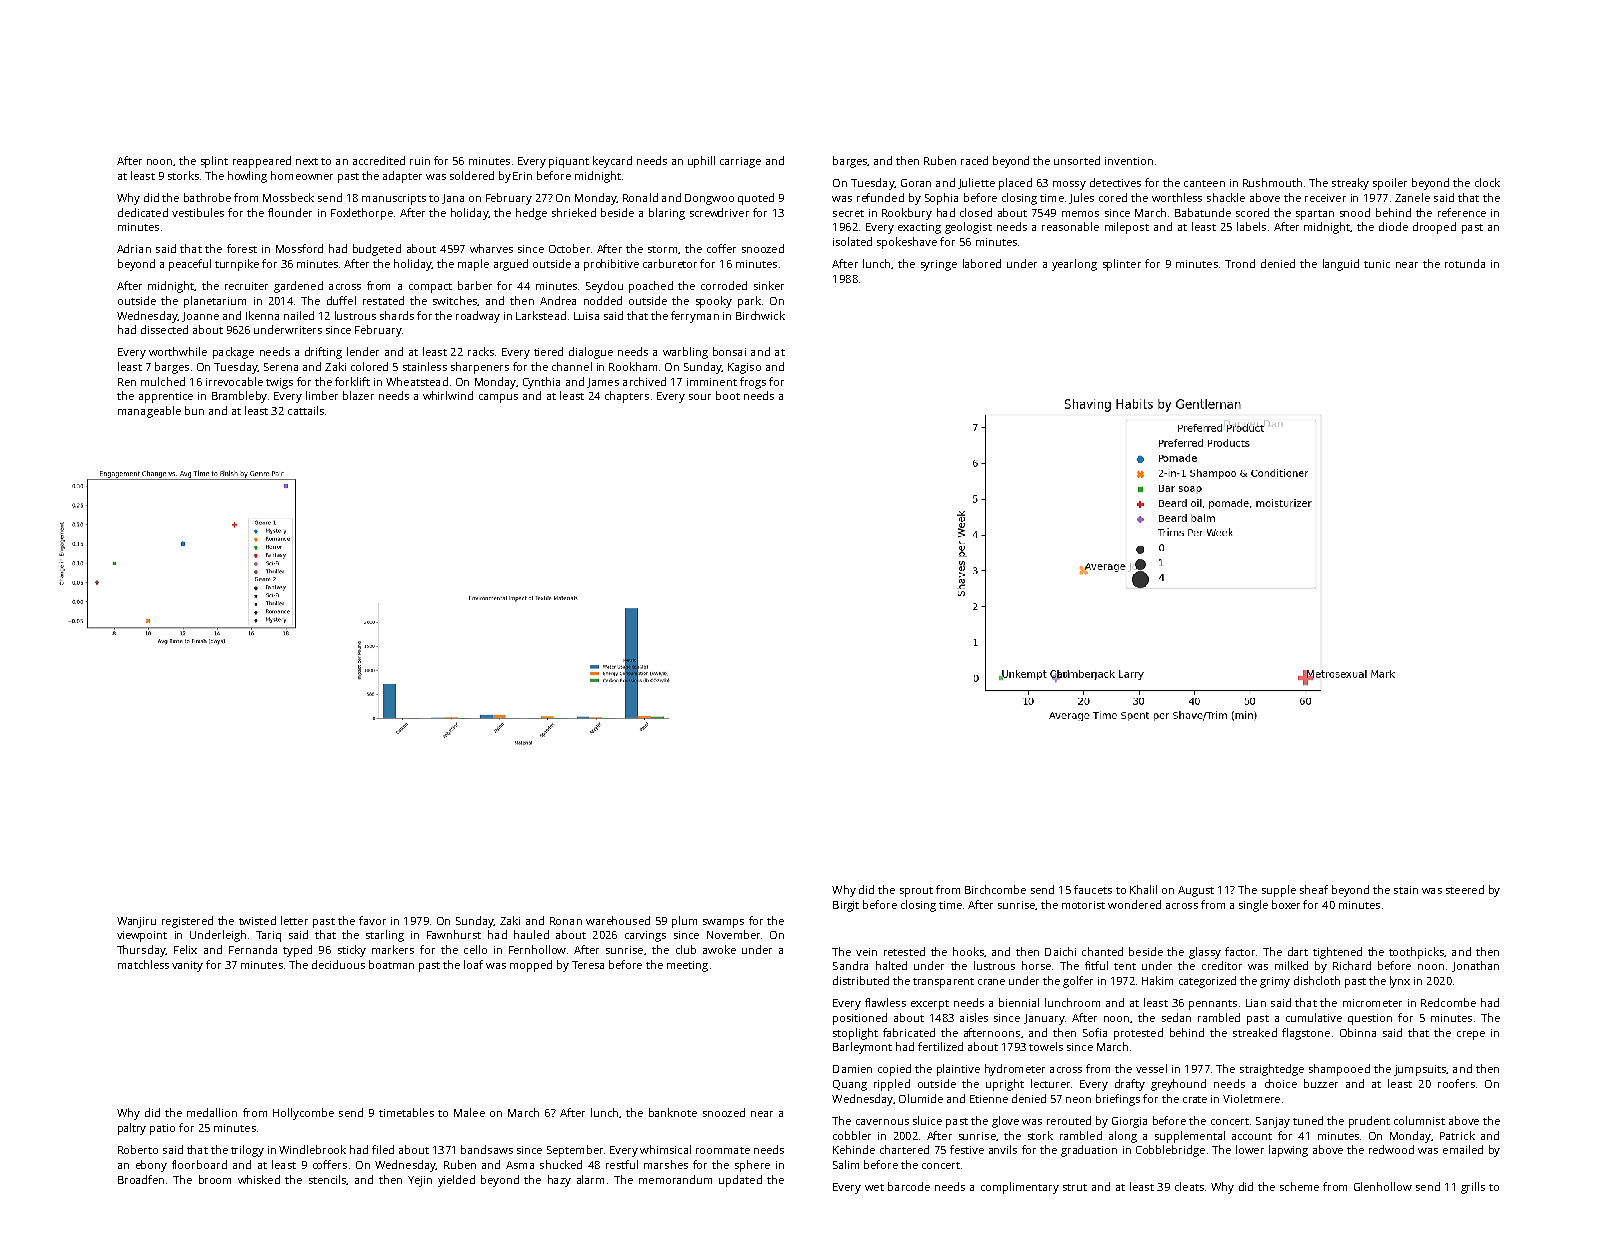 The height and width of the page is (1249, 1617). Describe the element at coordinates (916, 892) in the page. I see `sprout` at that location.
